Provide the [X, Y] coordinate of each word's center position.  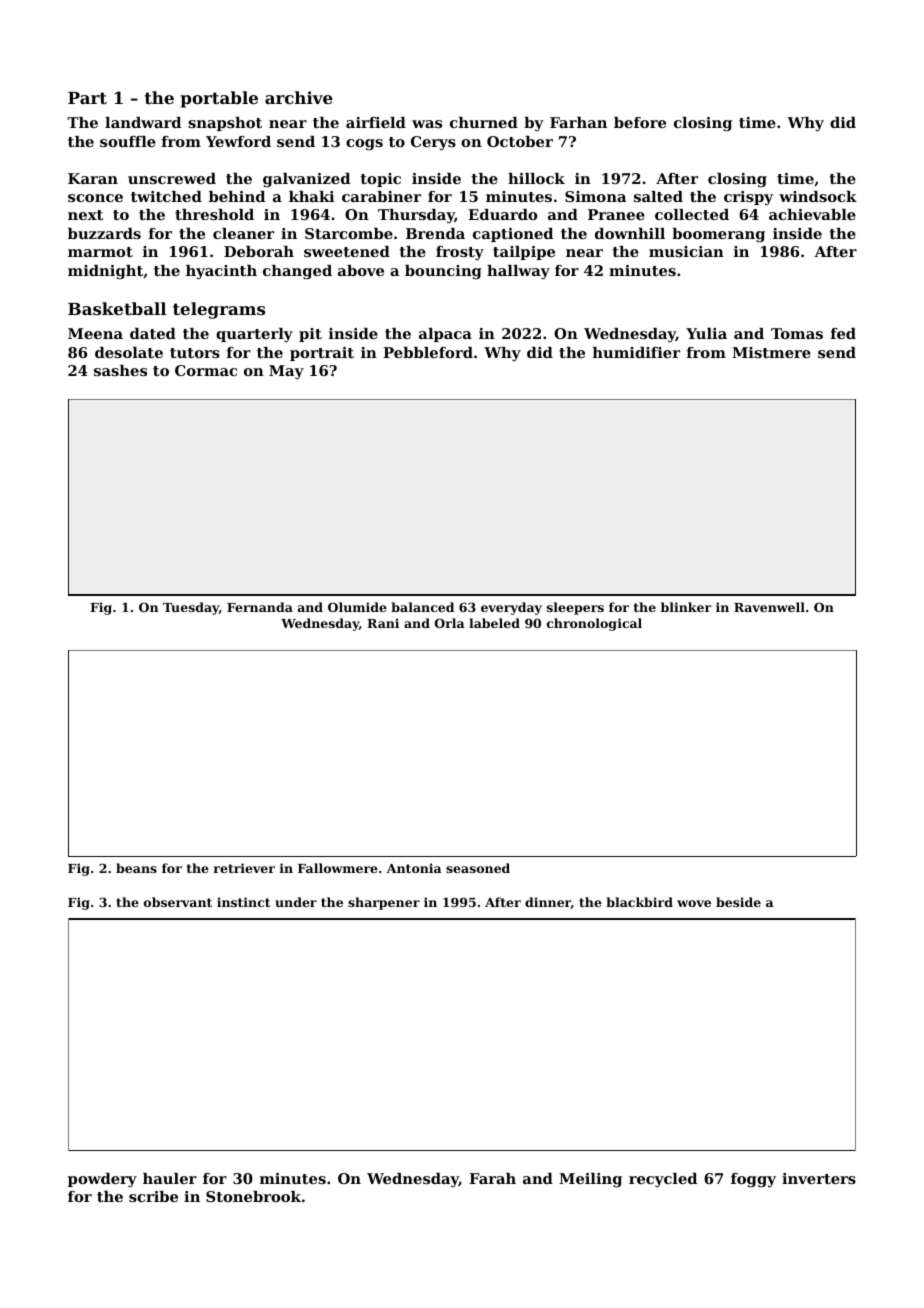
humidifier [636, 352]
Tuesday [191, 608]
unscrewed [172, 178]
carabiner [381, 196]
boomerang [718, 235]
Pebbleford [428, 352]
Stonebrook [253, 1196]
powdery [102, 1180]
